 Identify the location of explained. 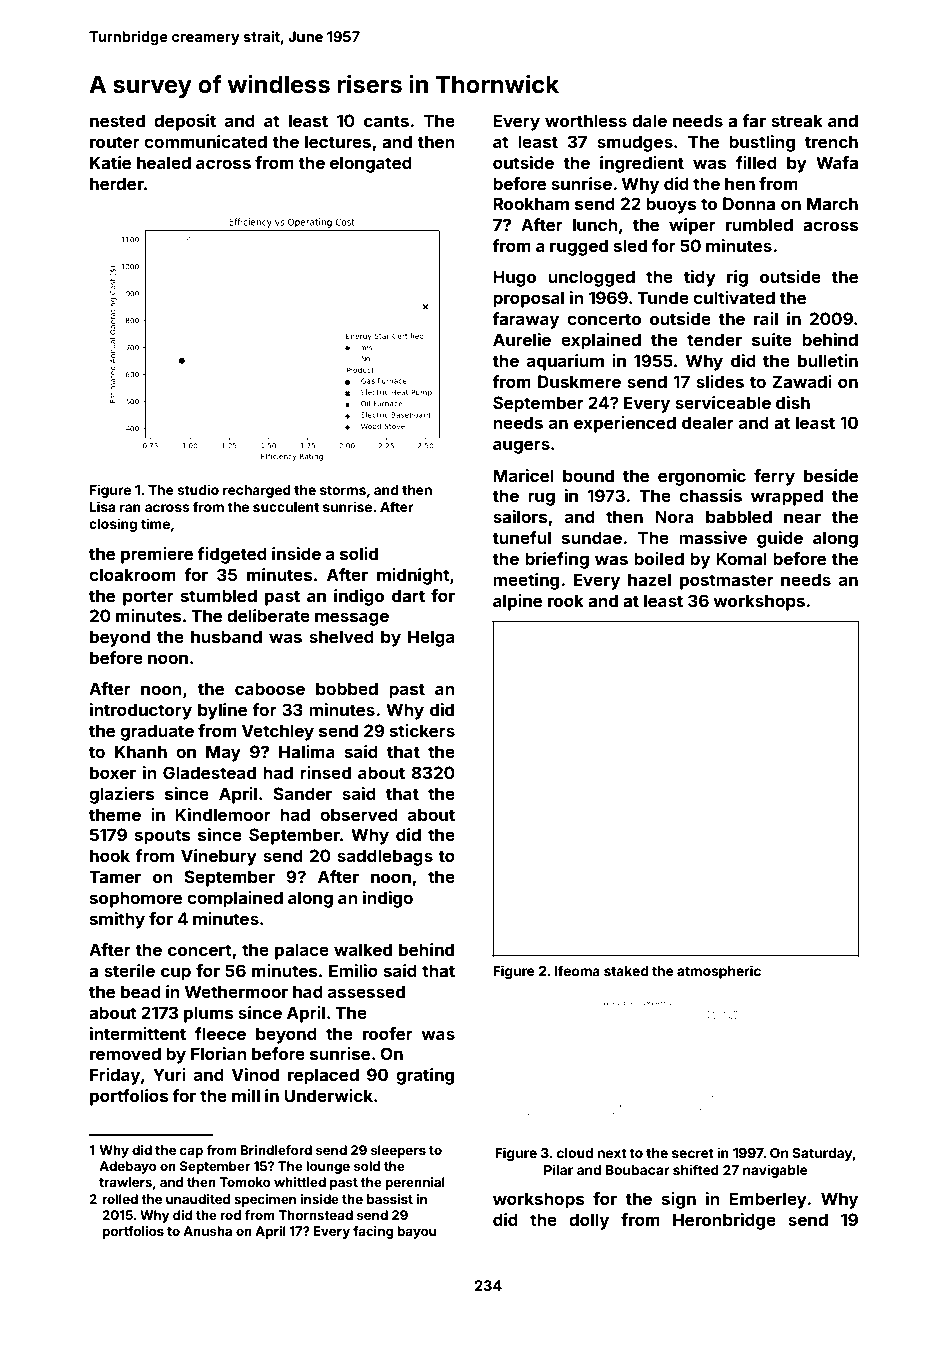
(601, 341).
